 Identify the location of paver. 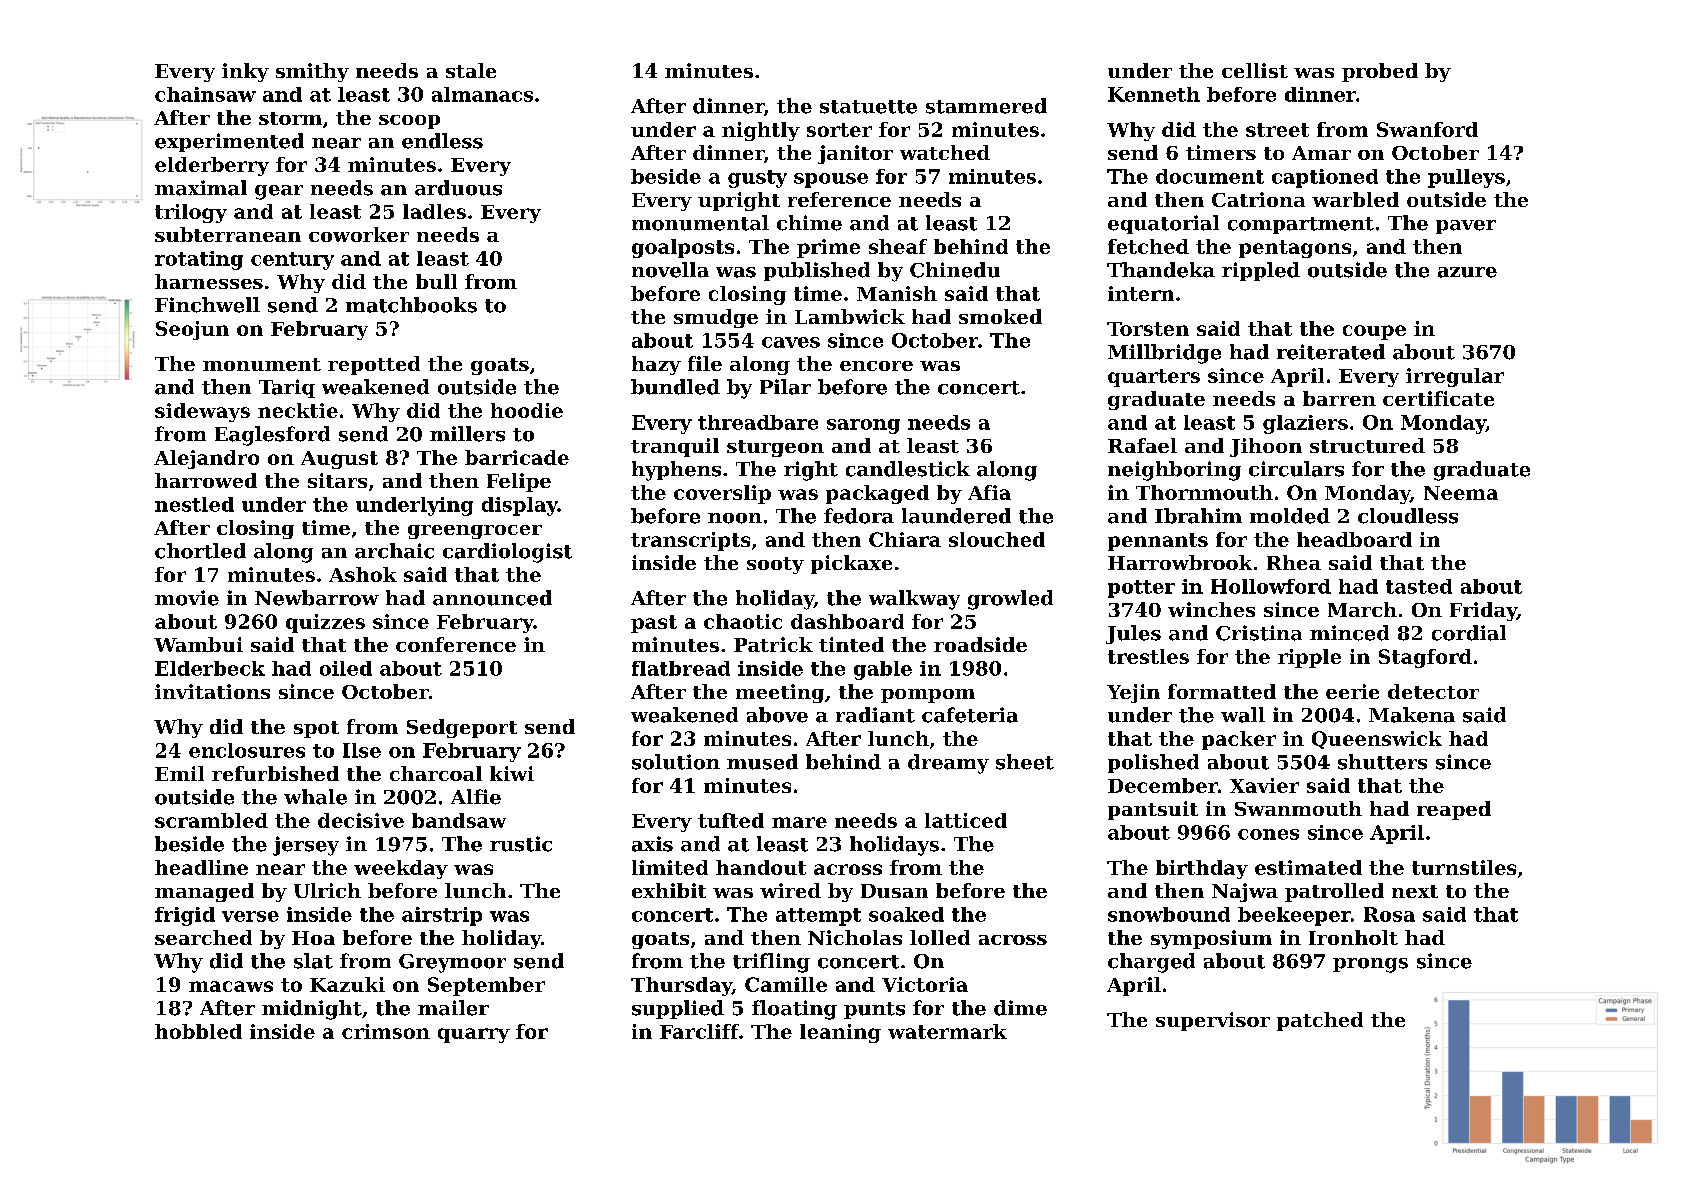
(1466, 227).
